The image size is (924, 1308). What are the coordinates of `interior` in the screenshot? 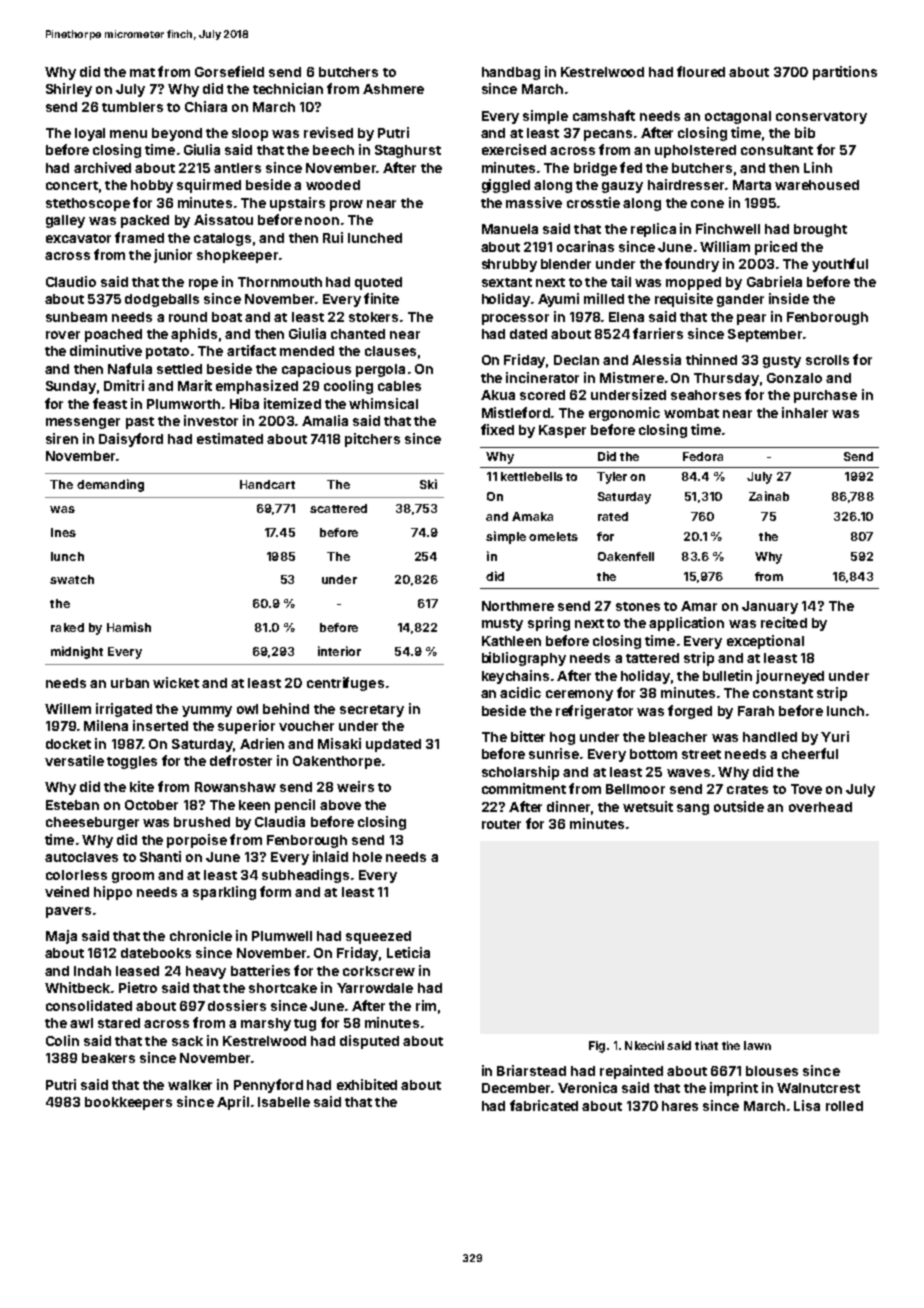 It's located at (339, 651).
